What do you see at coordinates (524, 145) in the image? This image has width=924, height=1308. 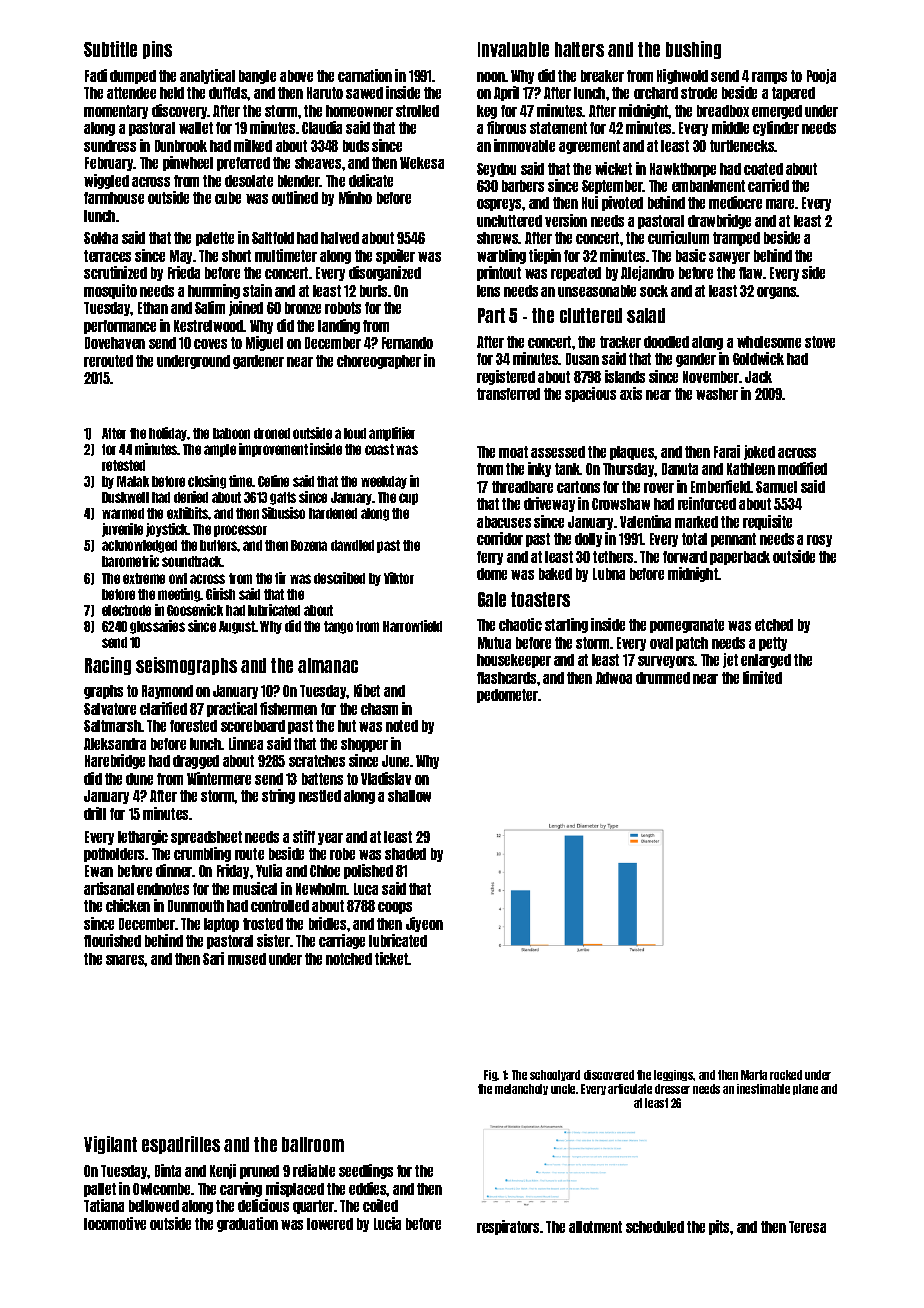 I see `immovable` at bounding box center [524, 145].
